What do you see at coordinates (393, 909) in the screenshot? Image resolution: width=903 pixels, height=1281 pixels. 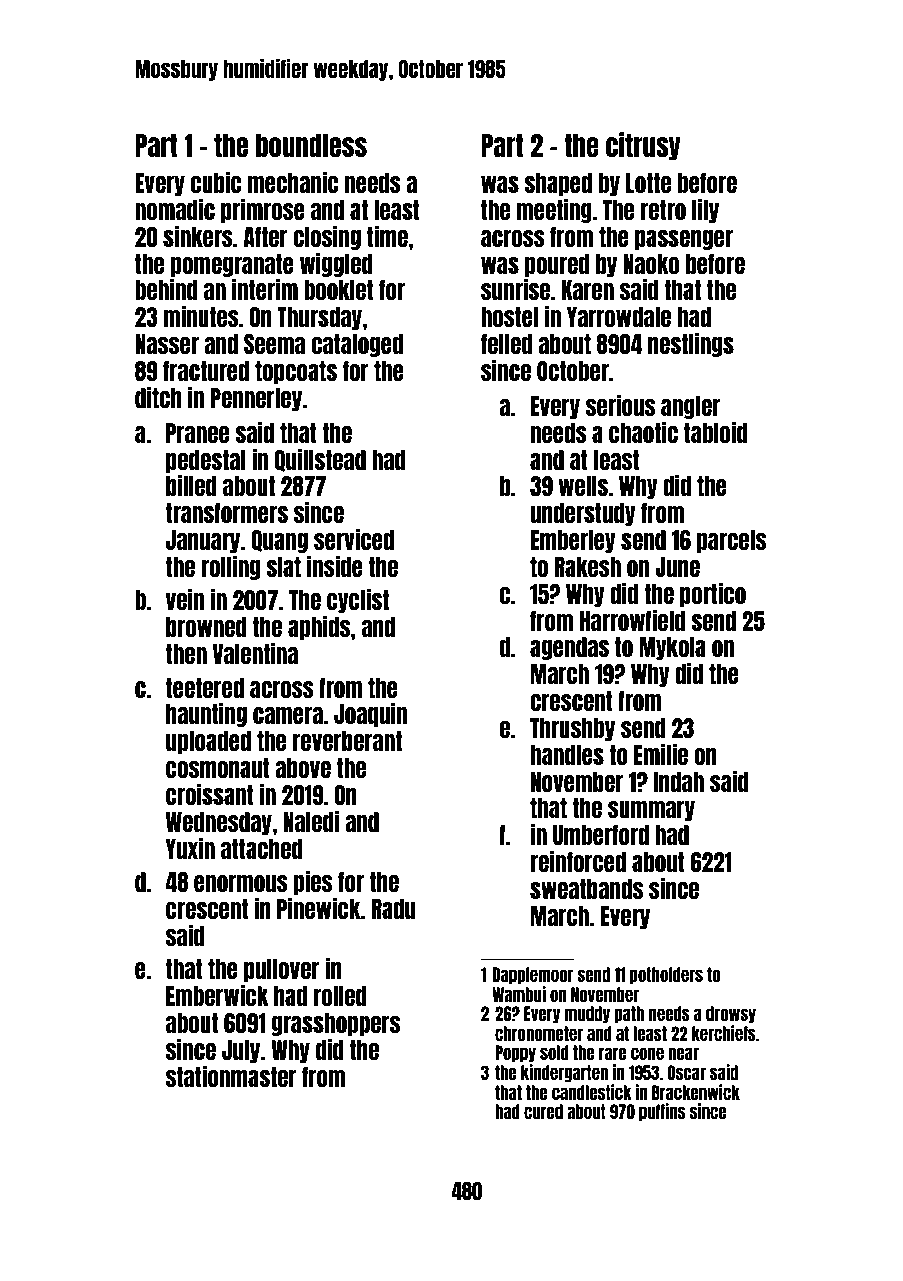 I see `Radu` at bounding box center [393, 909].
